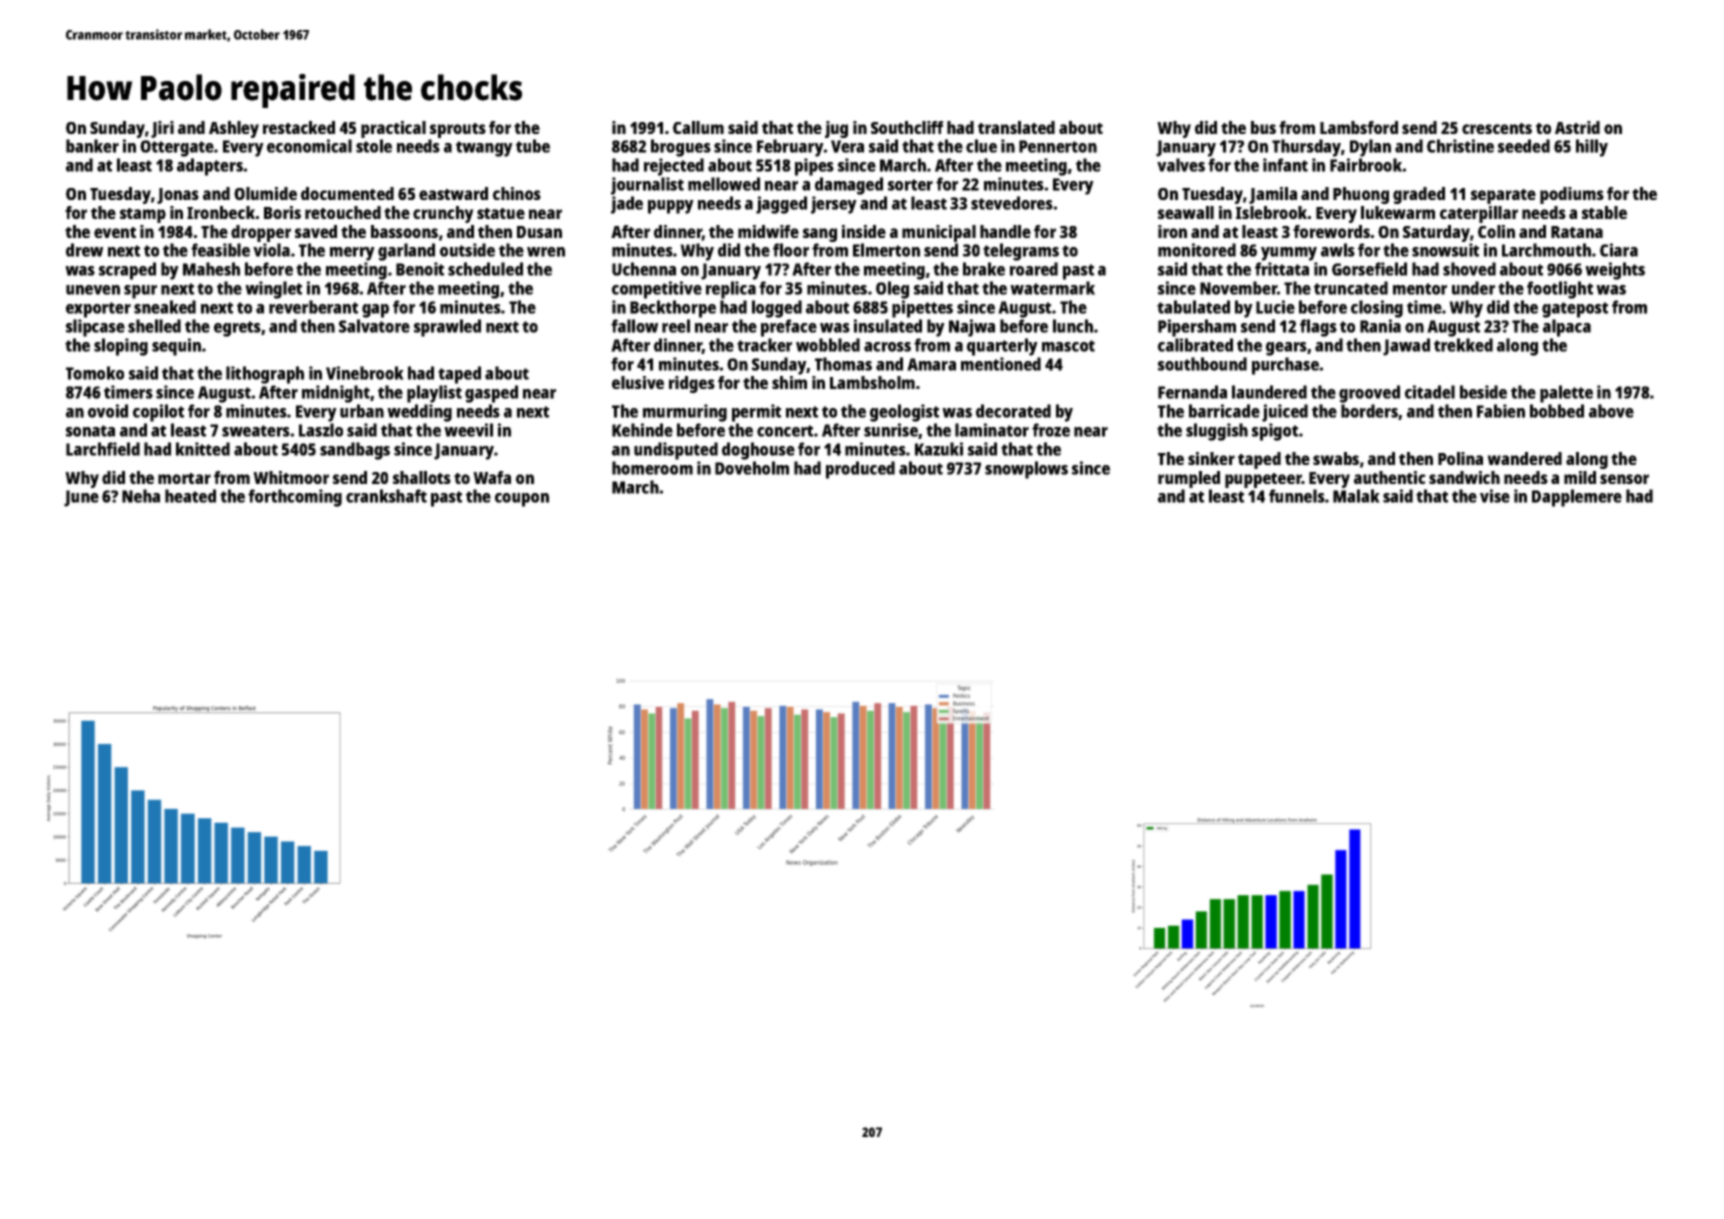 The height and width of the document is (1219, 1724). I want to click on produced, so click(860, 470).
